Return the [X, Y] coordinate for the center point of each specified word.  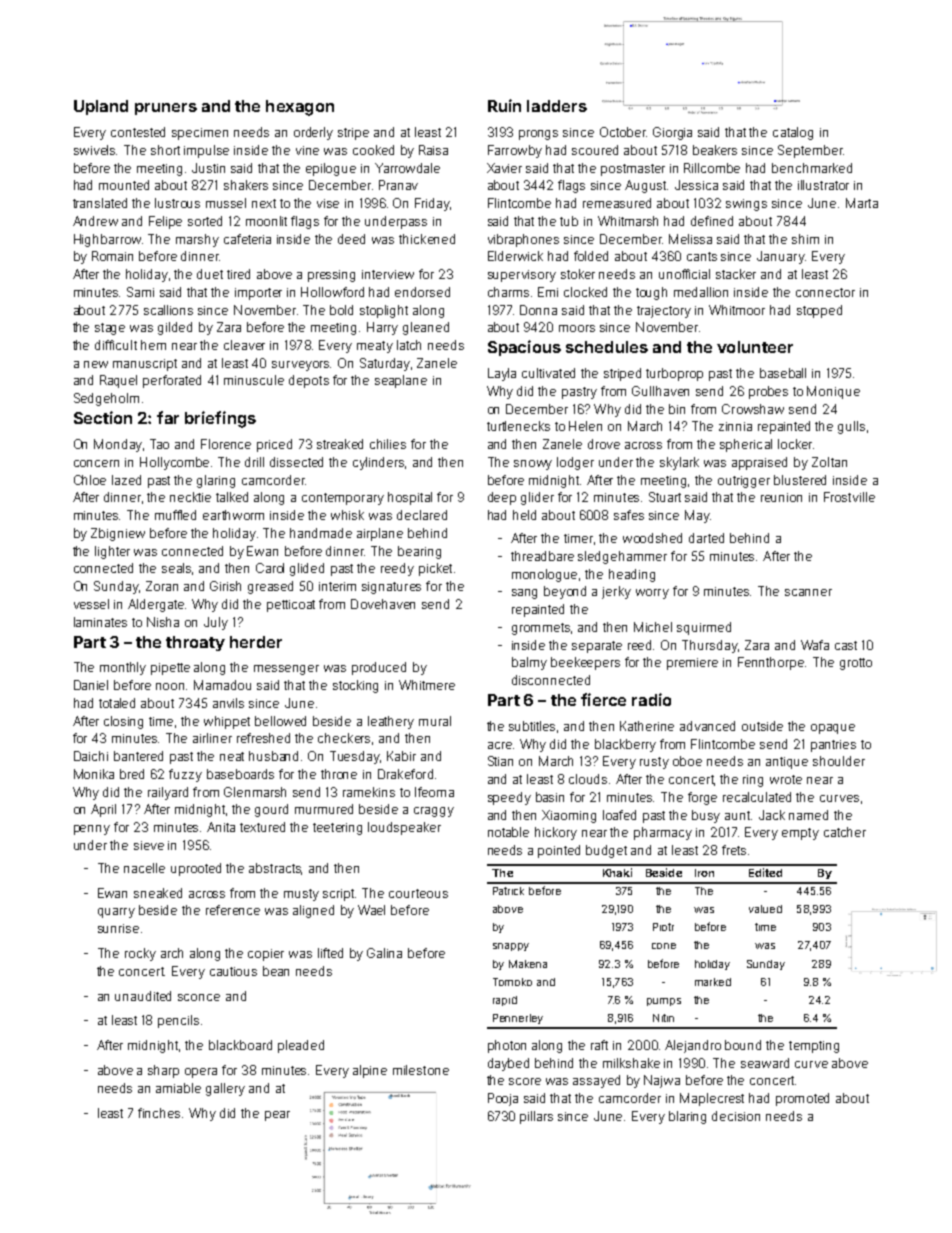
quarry [116, 913]
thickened [427, 239]
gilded [175, 328]
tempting [814, 1047]
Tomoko [512, 982]
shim [805, 239]
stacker [736, 274]
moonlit [266, 221]
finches [159, 1113]
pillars [536, 1117]
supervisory [522, 276]
